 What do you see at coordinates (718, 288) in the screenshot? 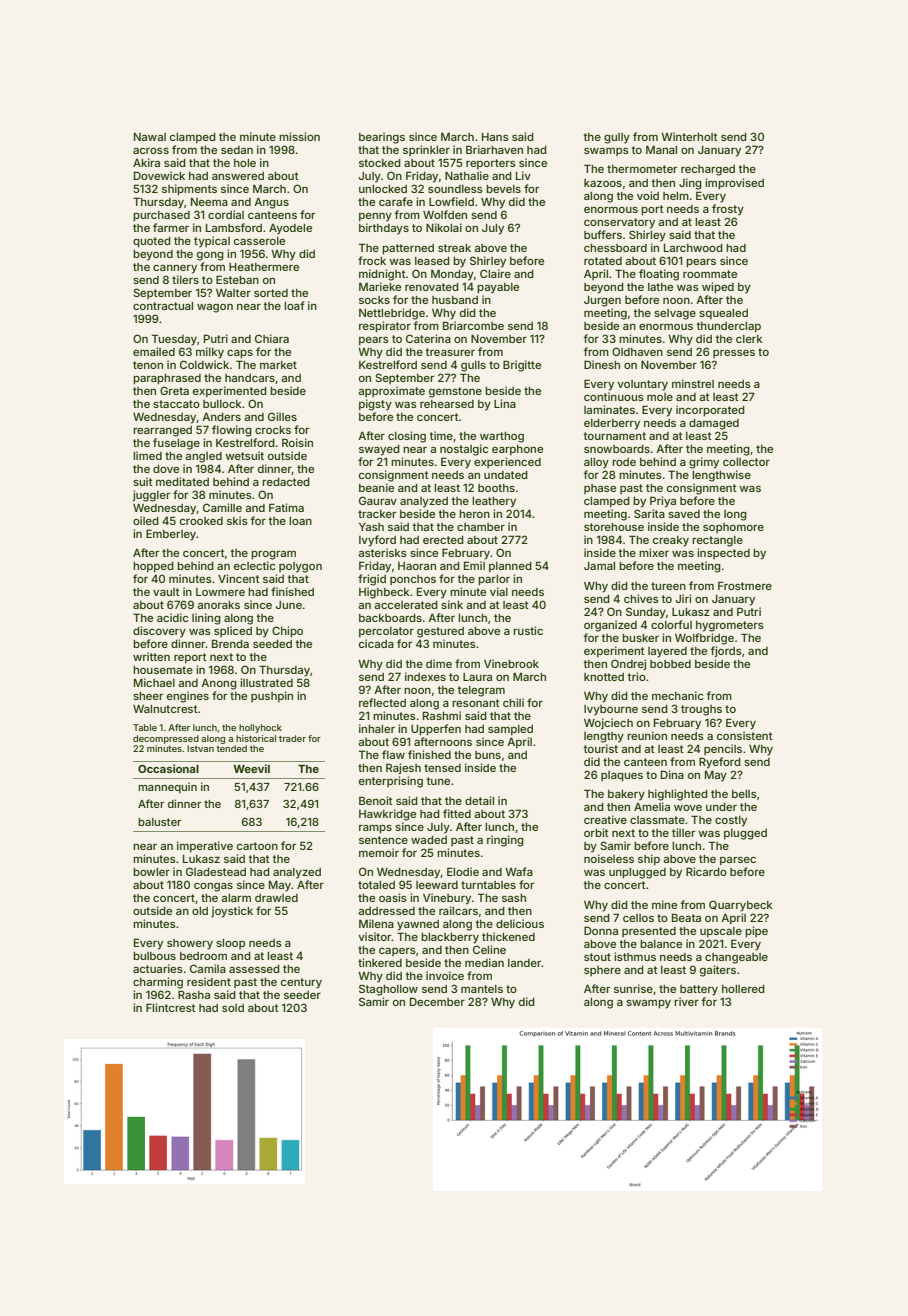
I see `wiped` at bounding box center [718, 288].
